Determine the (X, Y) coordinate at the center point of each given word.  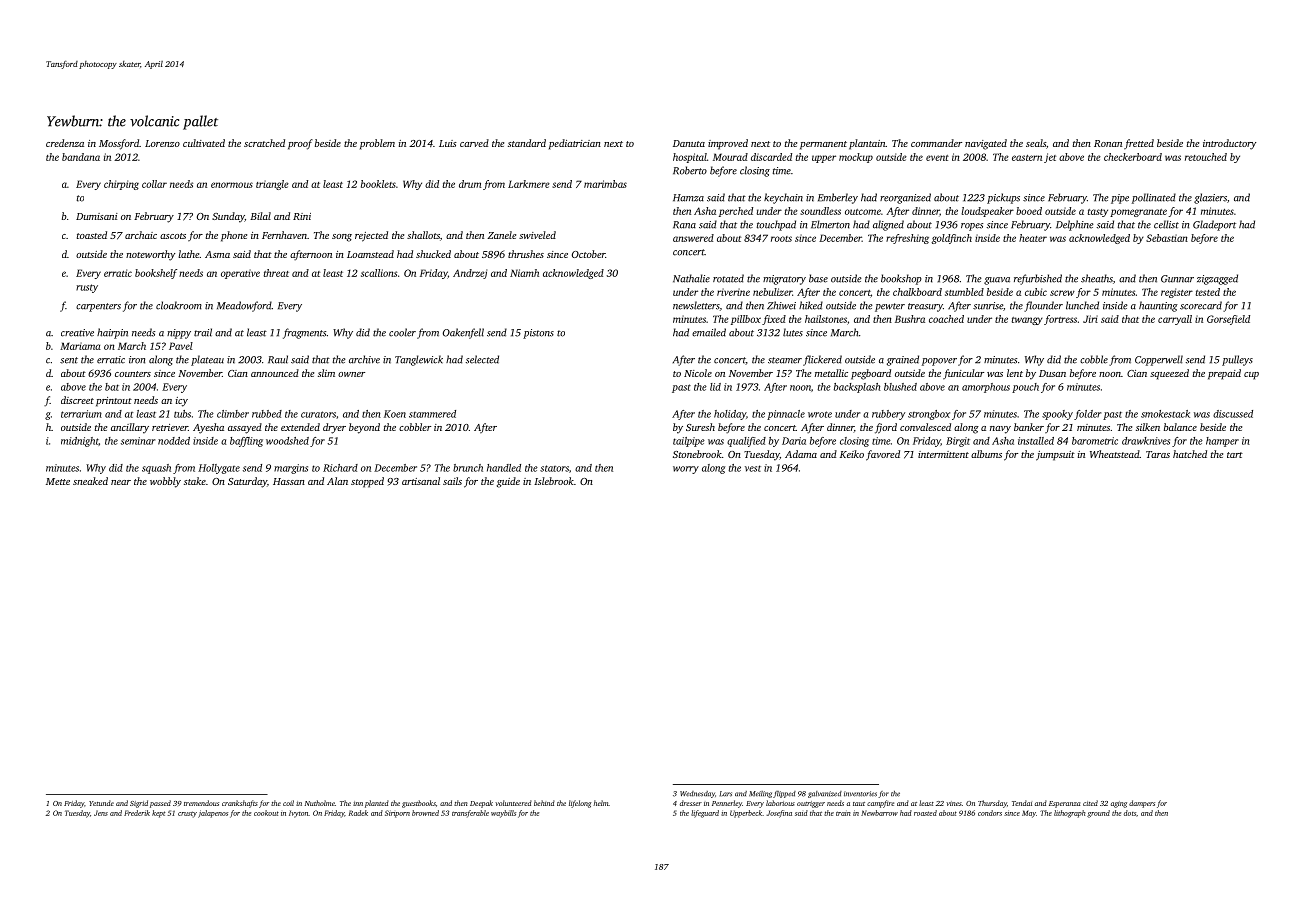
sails (452, 481)
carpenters (98, 307)
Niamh (524, 273)
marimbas (605, 184)
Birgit (958, 442)
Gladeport (1214, 225)
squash (156, 469)
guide (508, 482)
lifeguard (705, 814)
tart (1235, 455)
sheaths (1097, 278)
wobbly (165, 482)
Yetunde (101, 803)
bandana (81, 157)
